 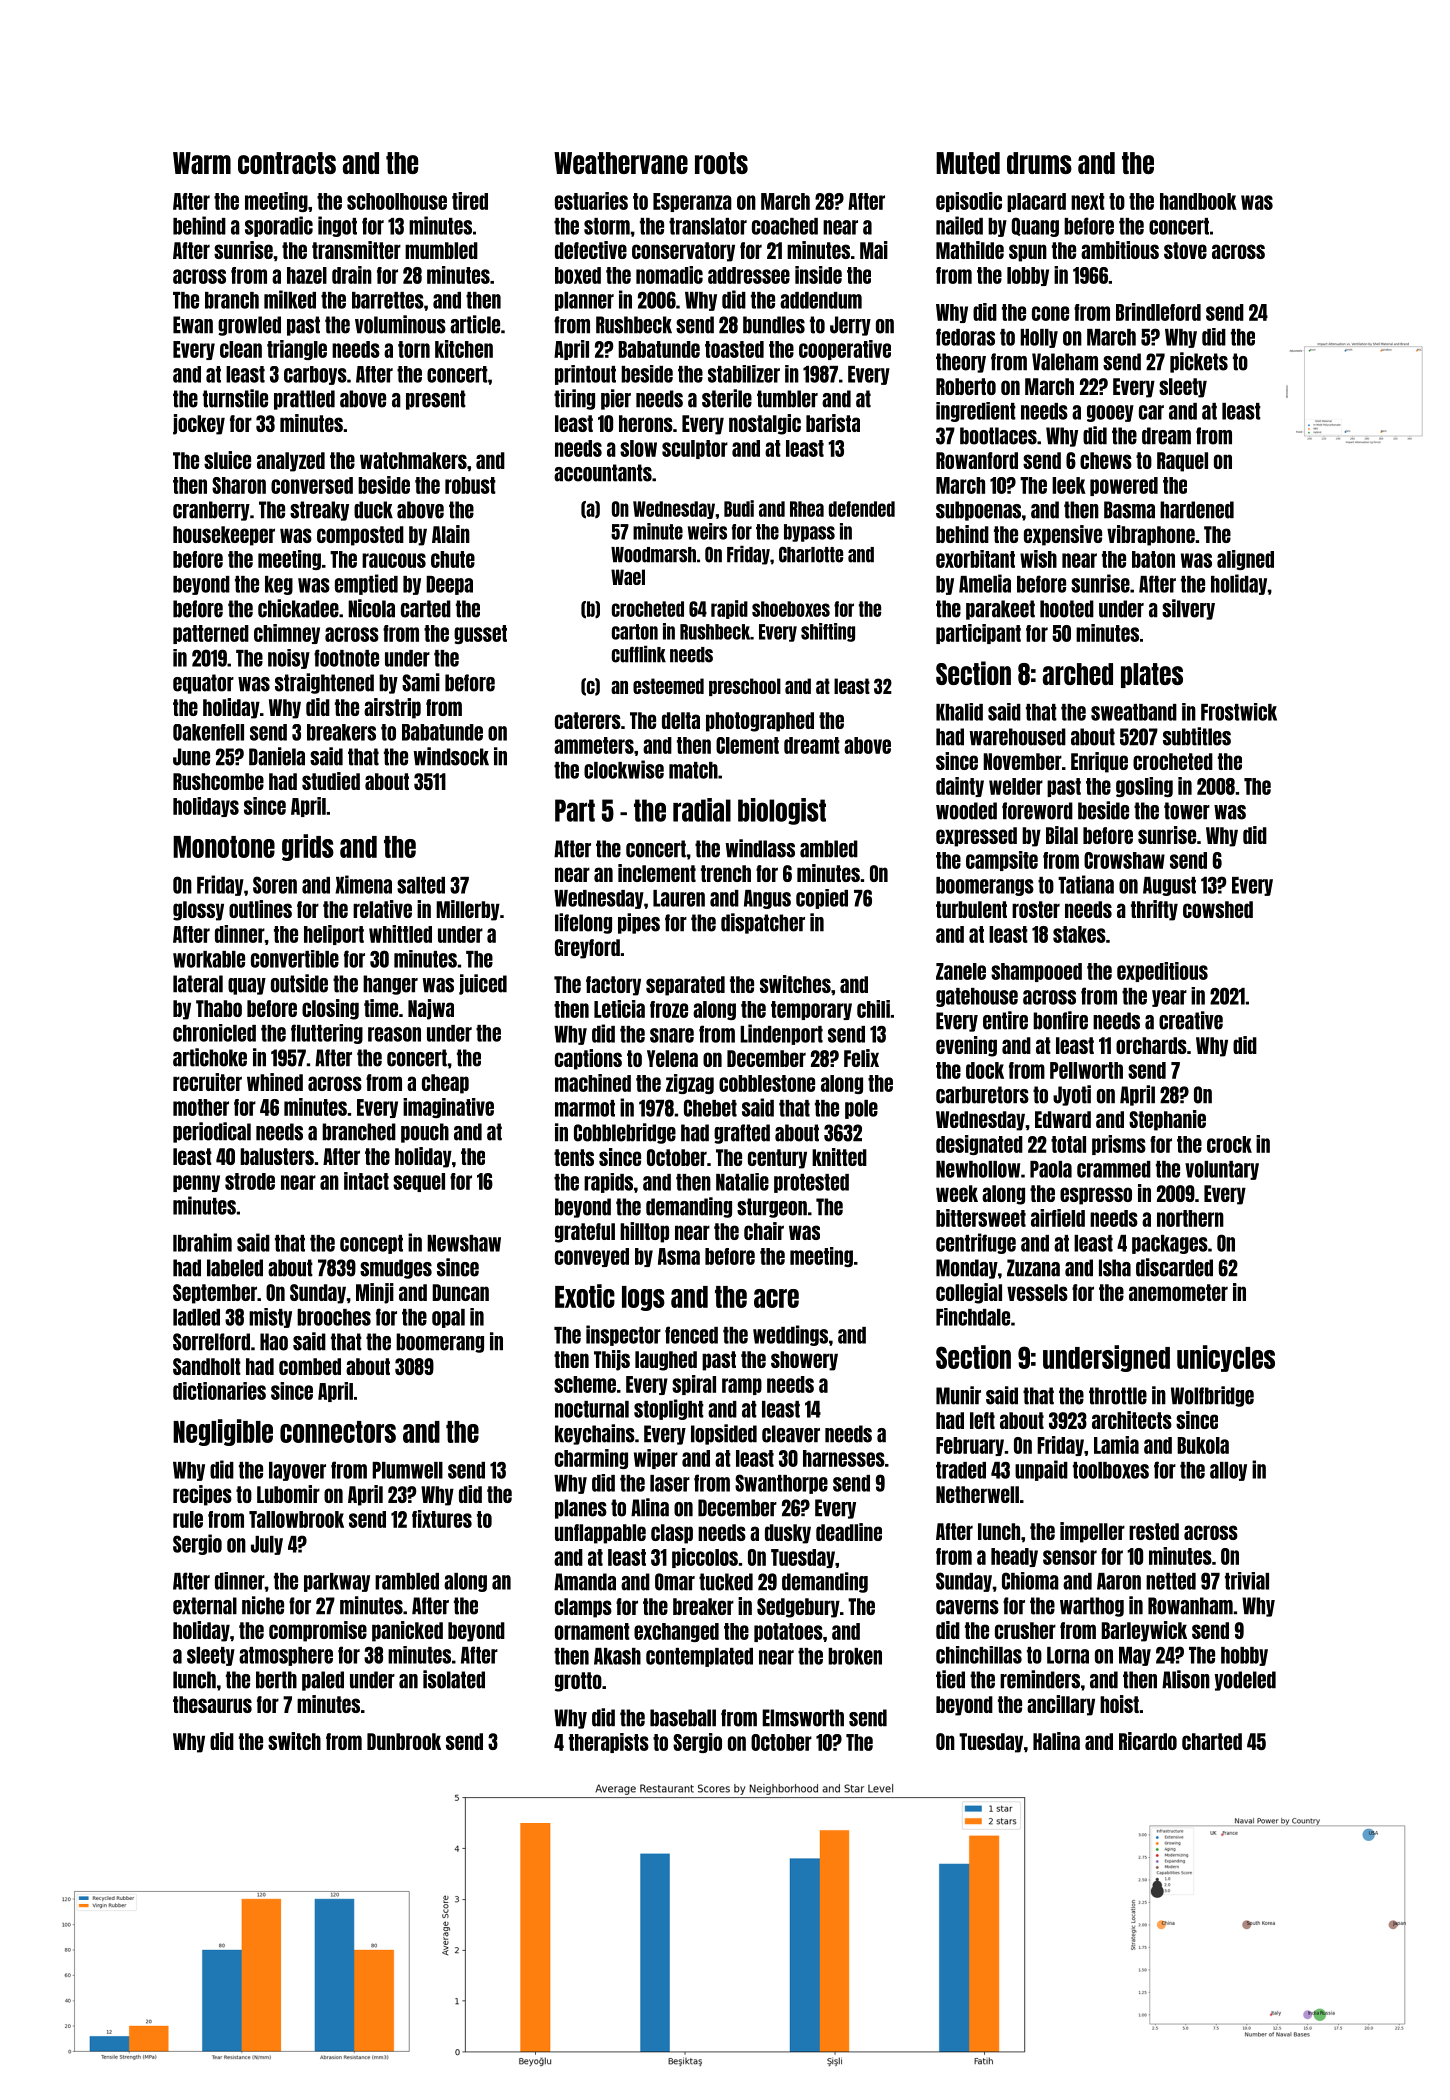 What do you see at coordinates (979, 1145) in the screenshot?
I see `designated` at bounding box center [979, 1145].
